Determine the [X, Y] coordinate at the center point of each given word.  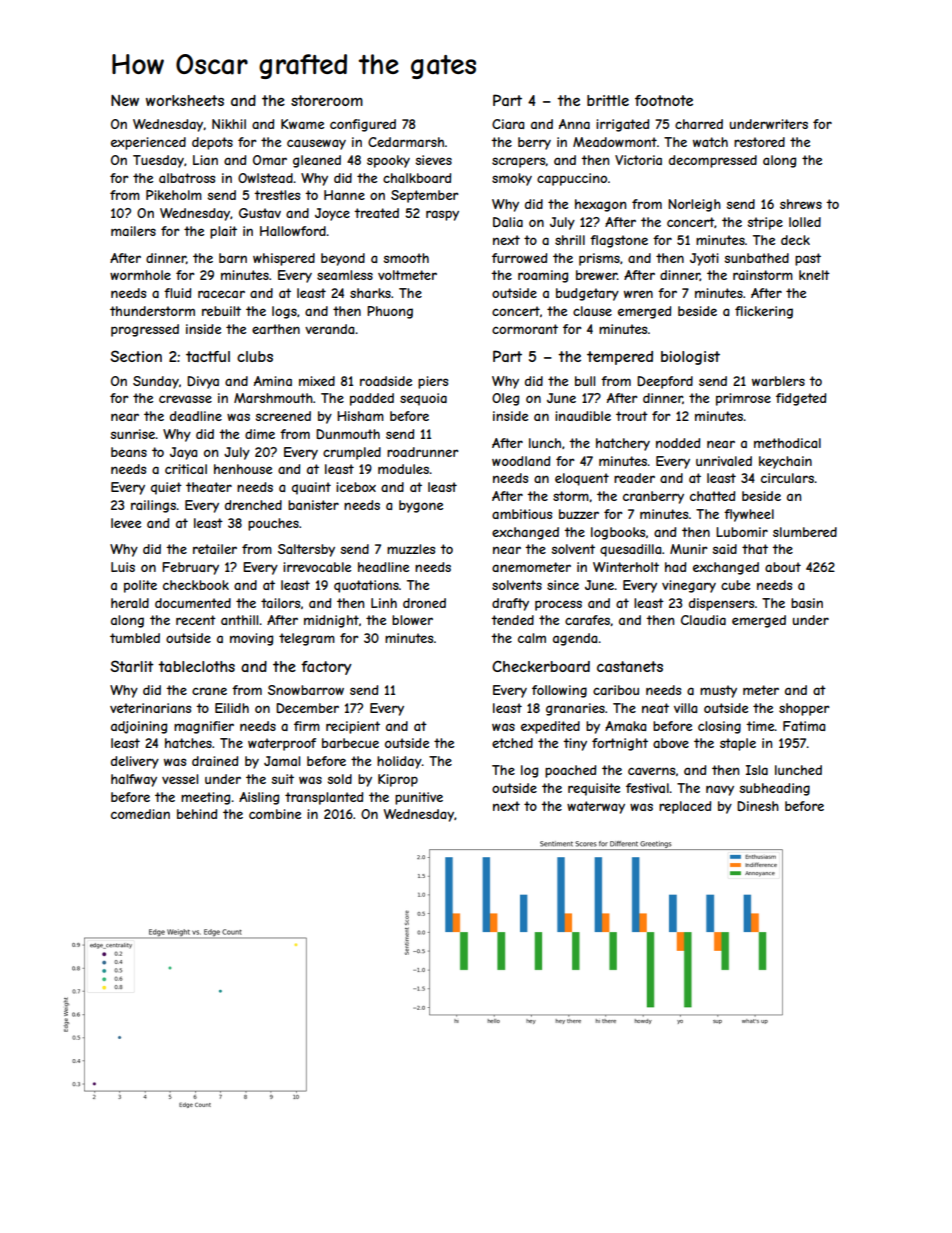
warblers [778, 381]
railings [153, 506]
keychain [785, 462]
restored [759, 142]
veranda [329, 329]
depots [212, 143]
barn [233, 258]
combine [275, 814]
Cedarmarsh [406, 142]
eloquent [582, 479]
